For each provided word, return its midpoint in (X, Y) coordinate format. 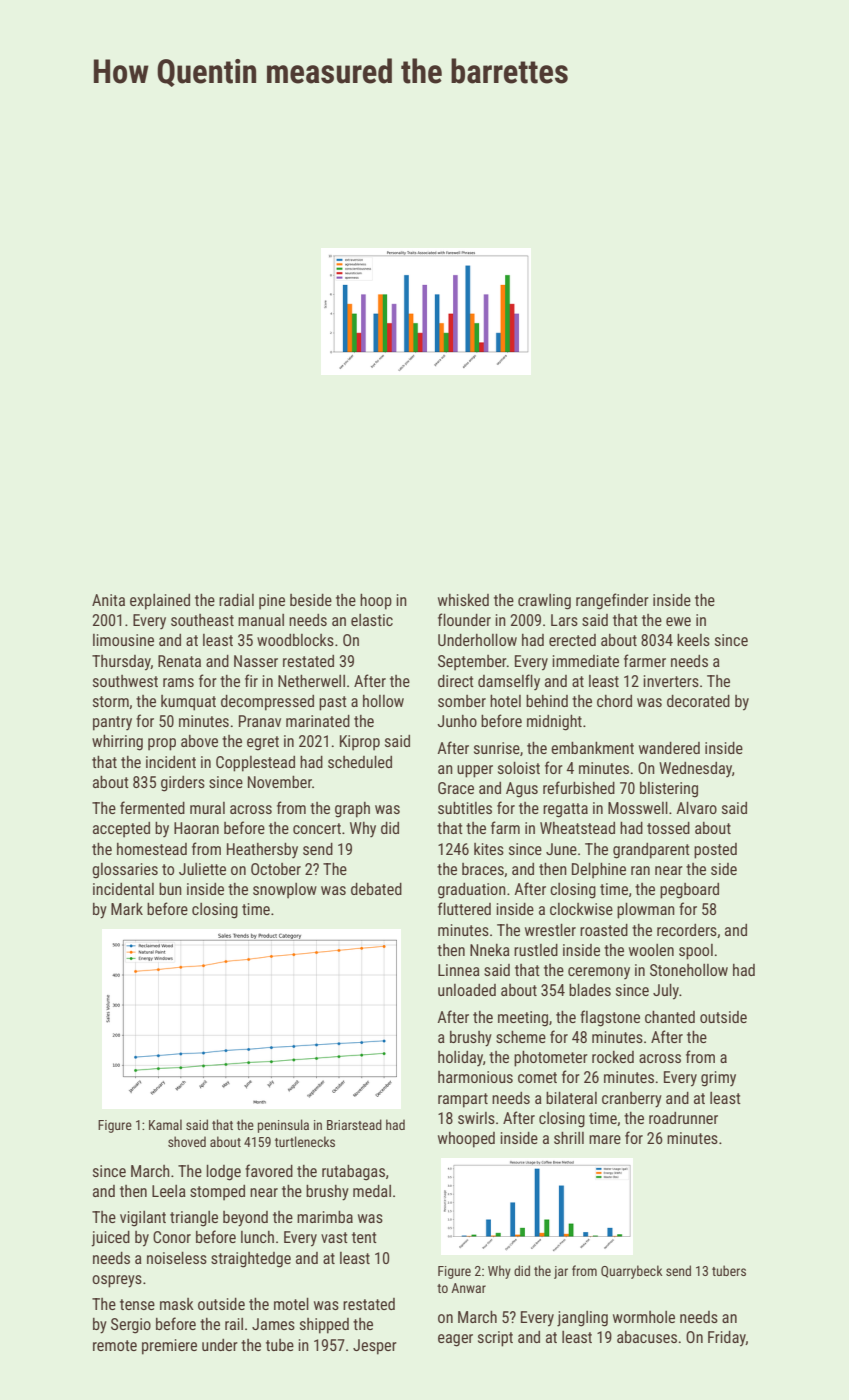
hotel (505, 701)
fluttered (464, 908)
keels (693, 640)
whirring (117, 743)
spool (696, 952)
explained (160, 602)
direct (456, 681)
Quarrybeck (632, 1272)
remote (115, 1345)
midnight (554, 723)
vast (334, 1237)
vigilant (143, 1219)
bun (170, 889)
